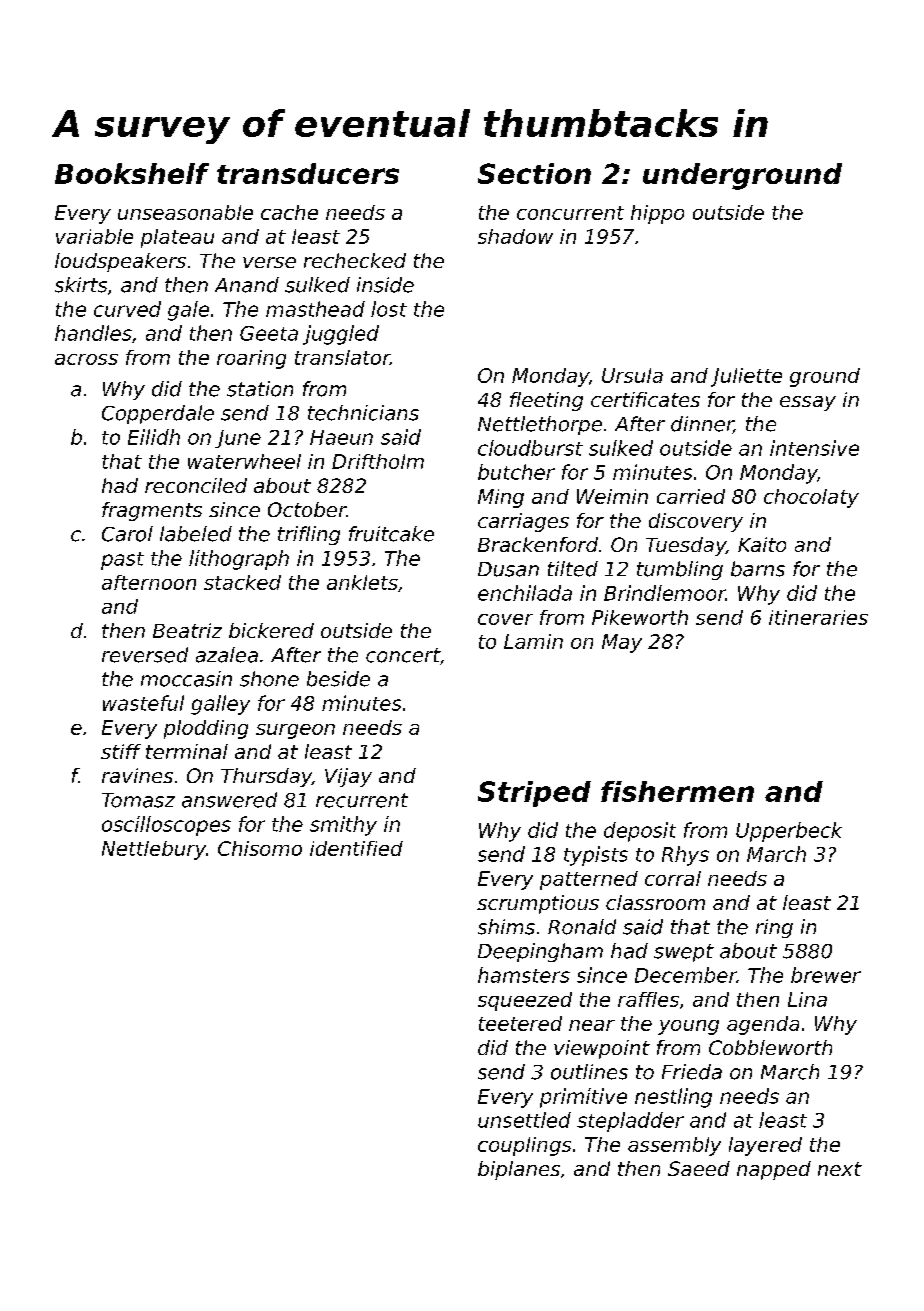  Describe the element at coordinates (515, 236) in the document. I see `shadow` at that location.
